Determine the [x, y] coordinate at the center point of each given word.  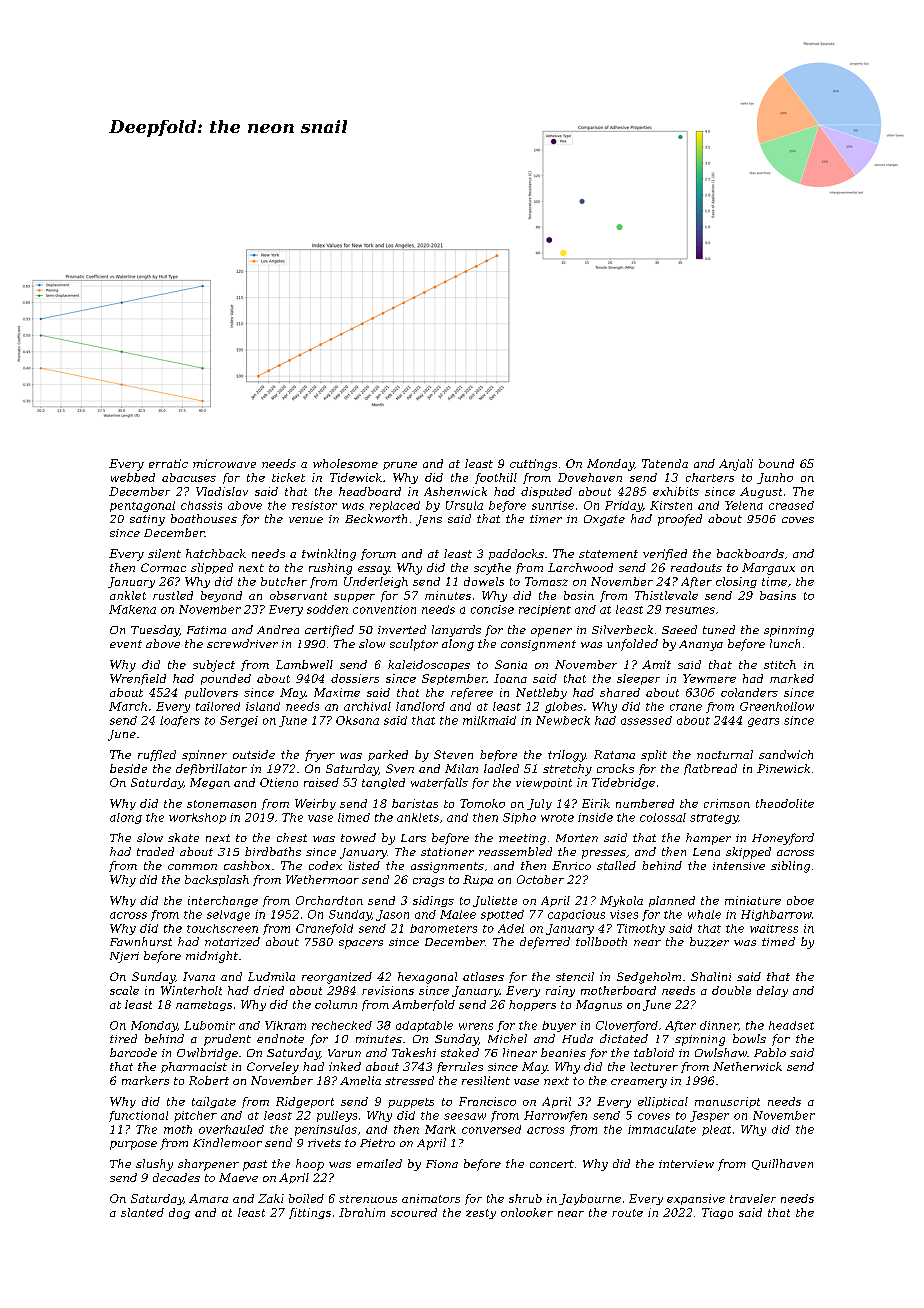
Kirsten [671, 505]
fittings [310, 1213]
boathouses [204, 518]
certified [329, 631]
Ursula [464, 505]
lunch [785, 643]
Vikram [285, 1025]
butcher [284, 581]
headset [791, 1025]
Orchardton [329, 900]
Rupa [478, 880]
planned [672, 901]
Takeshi [414, 1052]
